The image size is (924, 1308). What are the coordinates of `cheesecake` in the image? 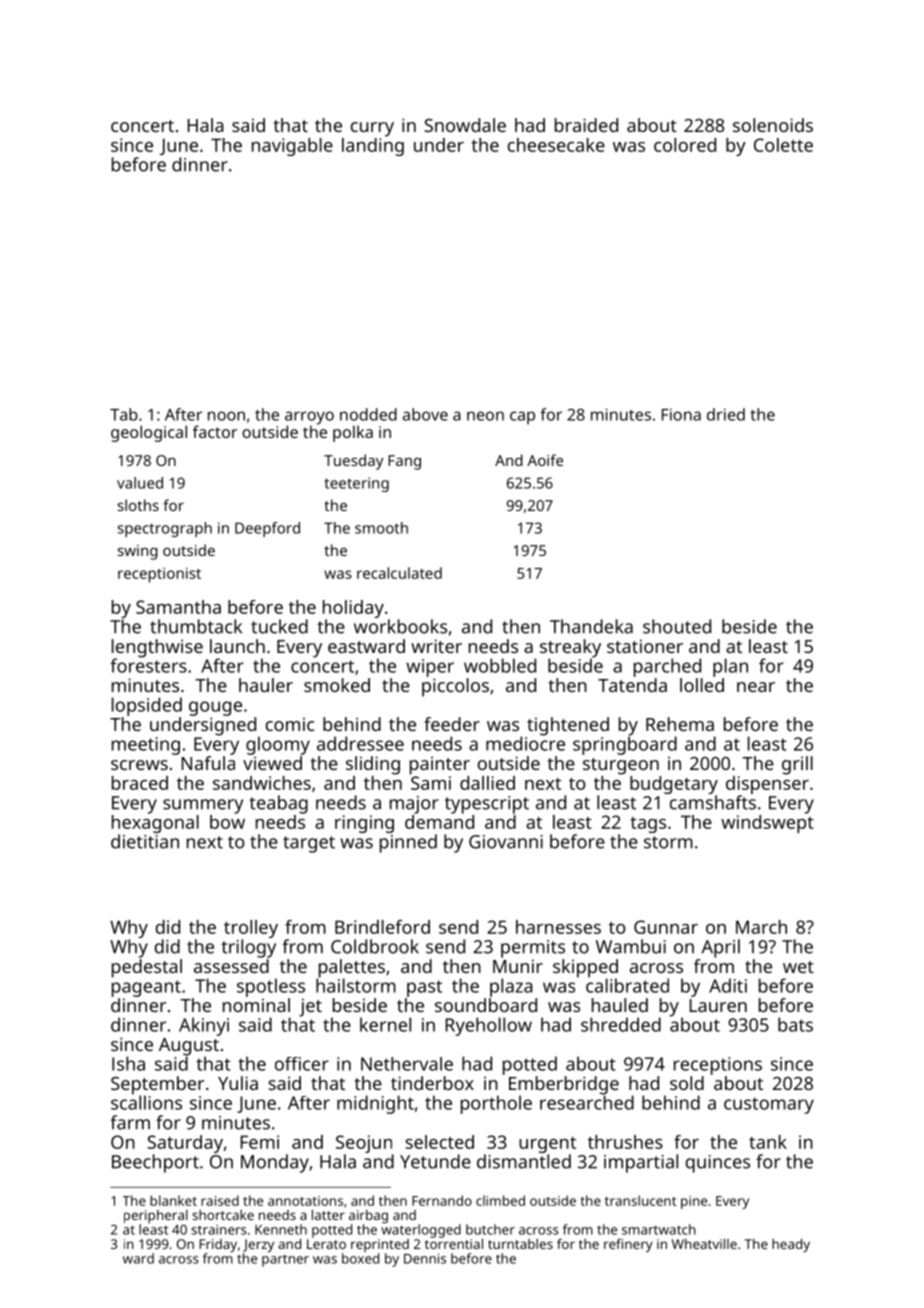 It's located at (556, 145).
